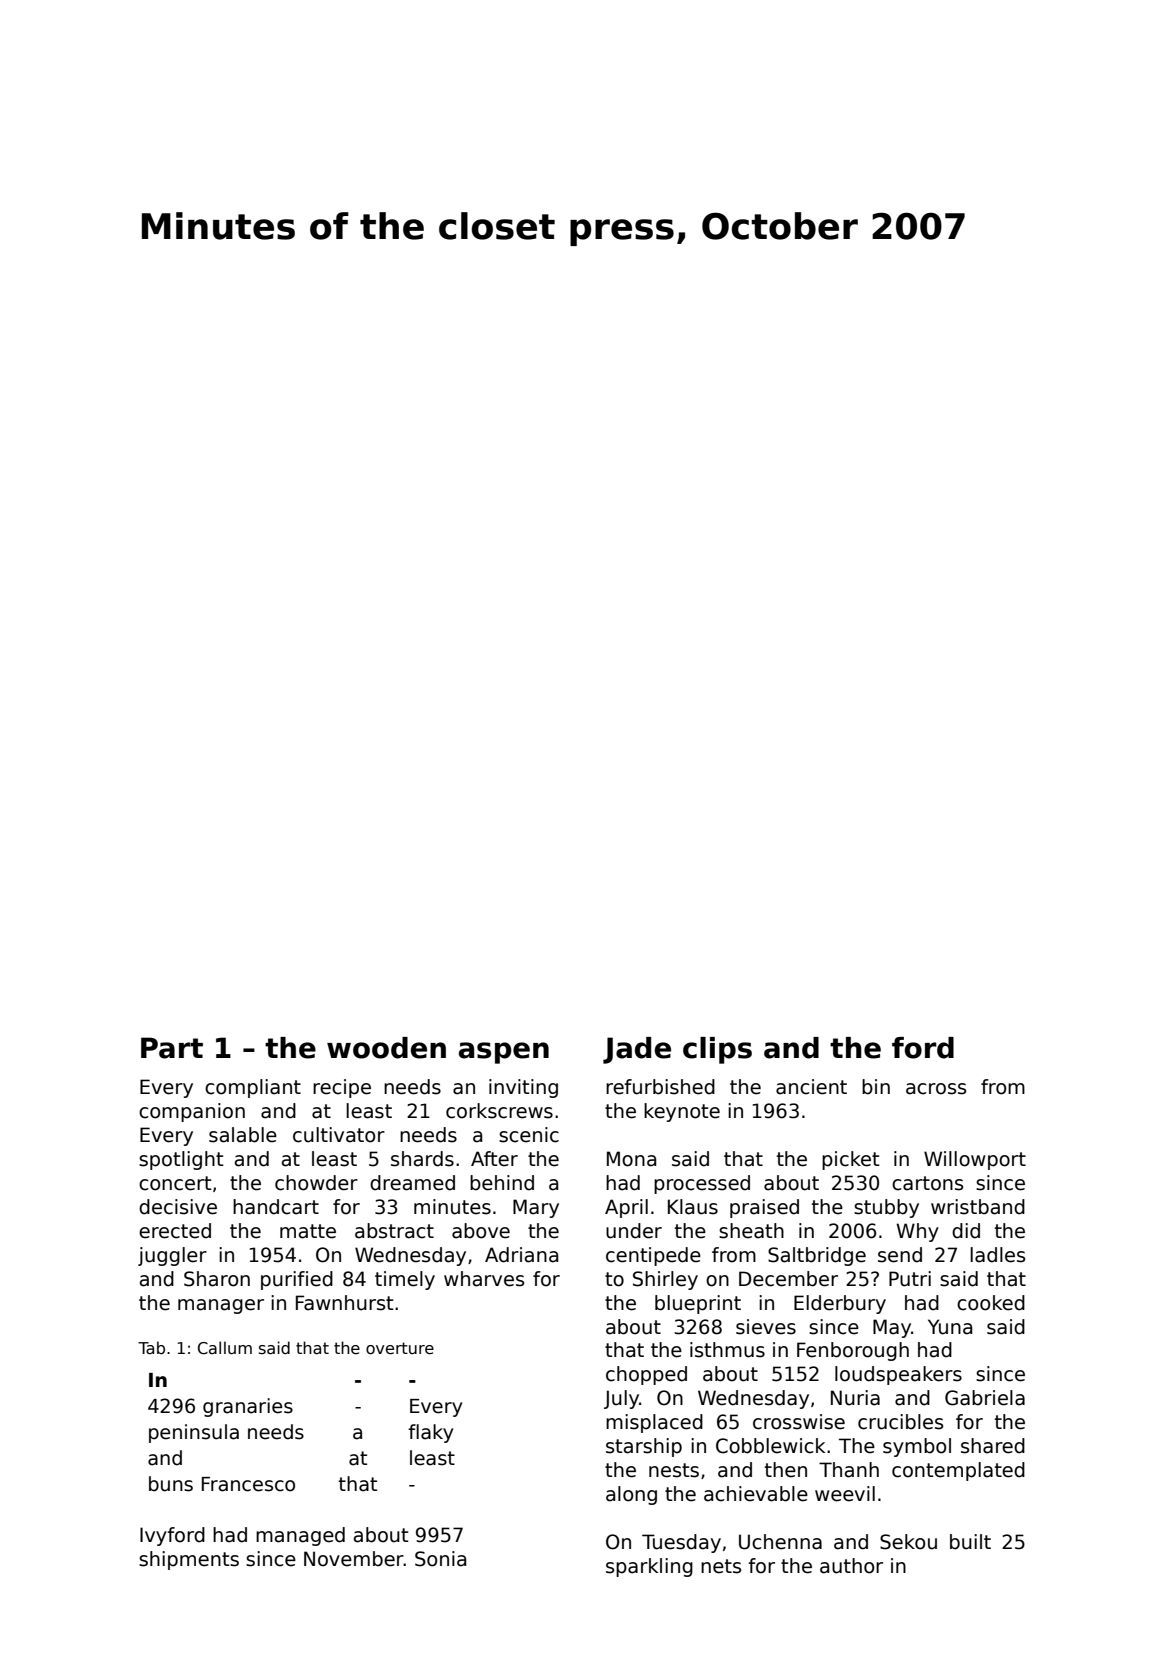  What do you see at coordinates (194, 1433) in the screenshot?
I see `peninsula` at bounding box center [194, 1433].
